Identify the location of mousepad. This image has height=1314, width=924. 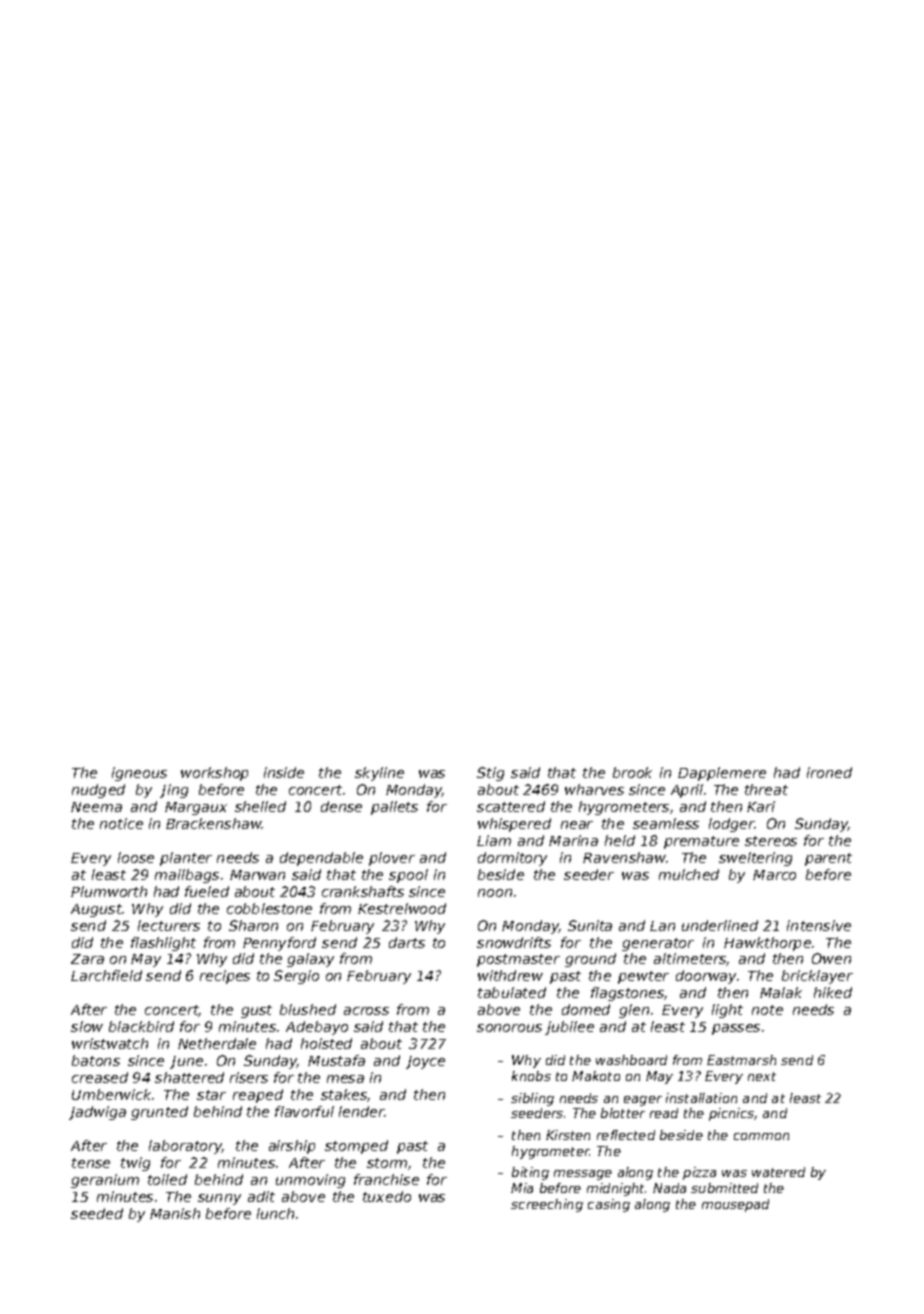
(735, 1205).
